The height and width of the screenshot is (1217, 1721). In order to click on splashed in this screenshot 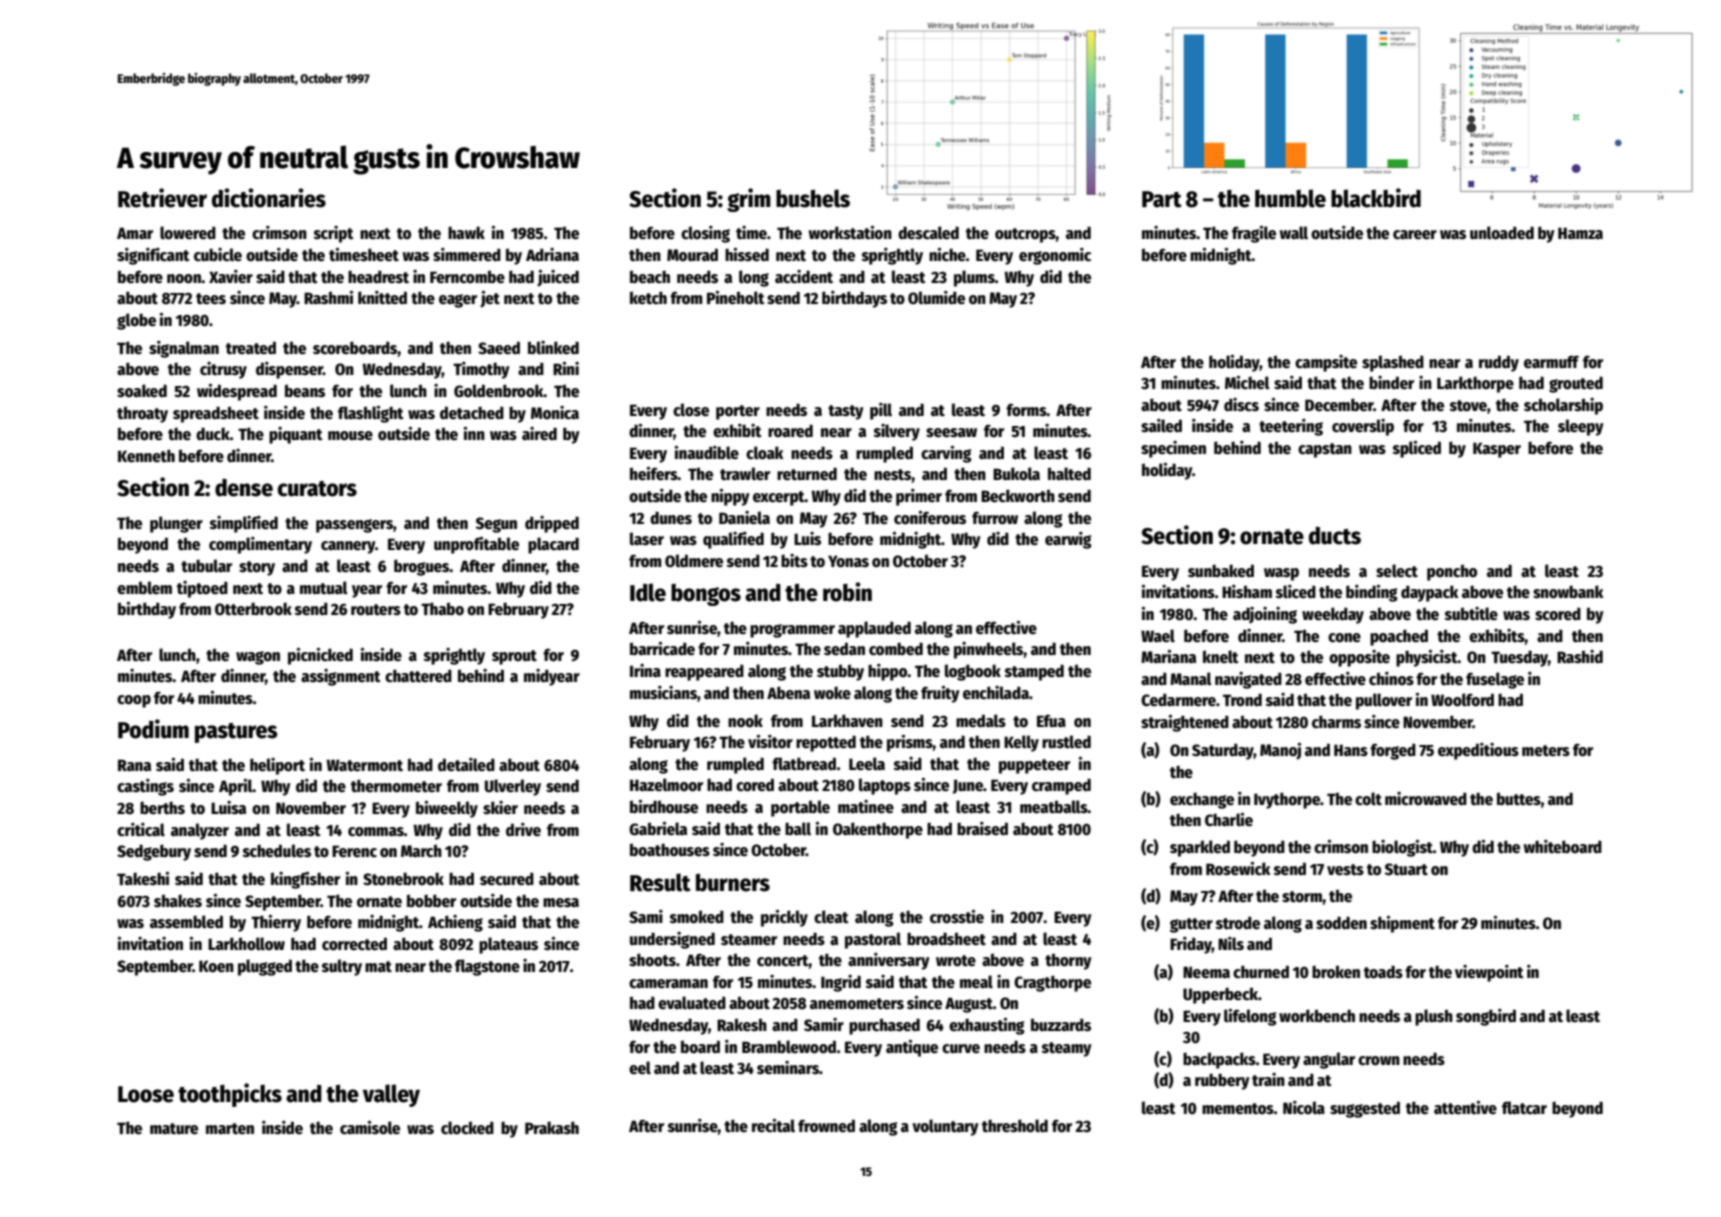, I will do `click(1393, 363)`.
